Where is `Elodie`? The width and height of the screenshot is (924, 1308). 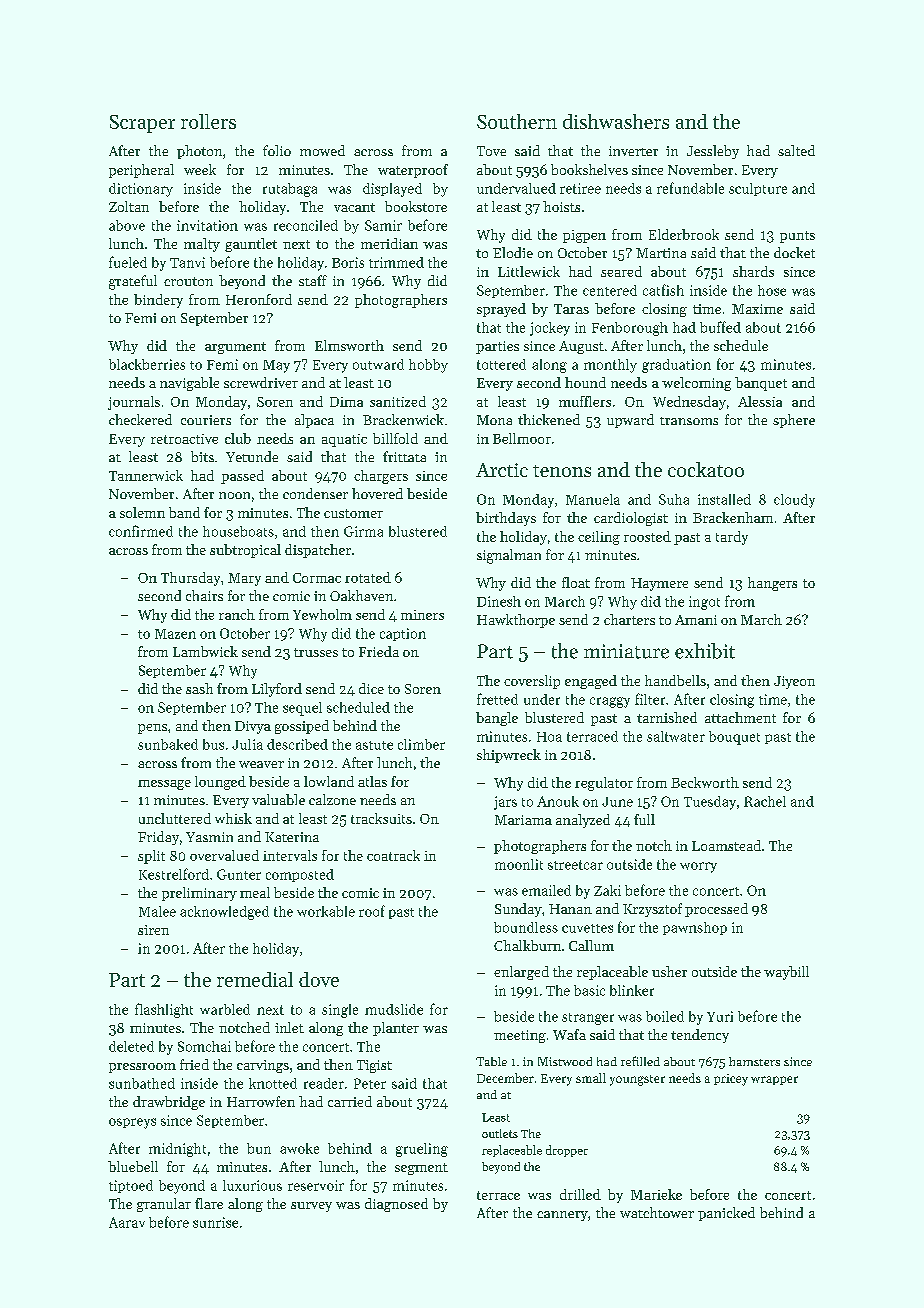 Elodie is located at coordinates (513, 252).
